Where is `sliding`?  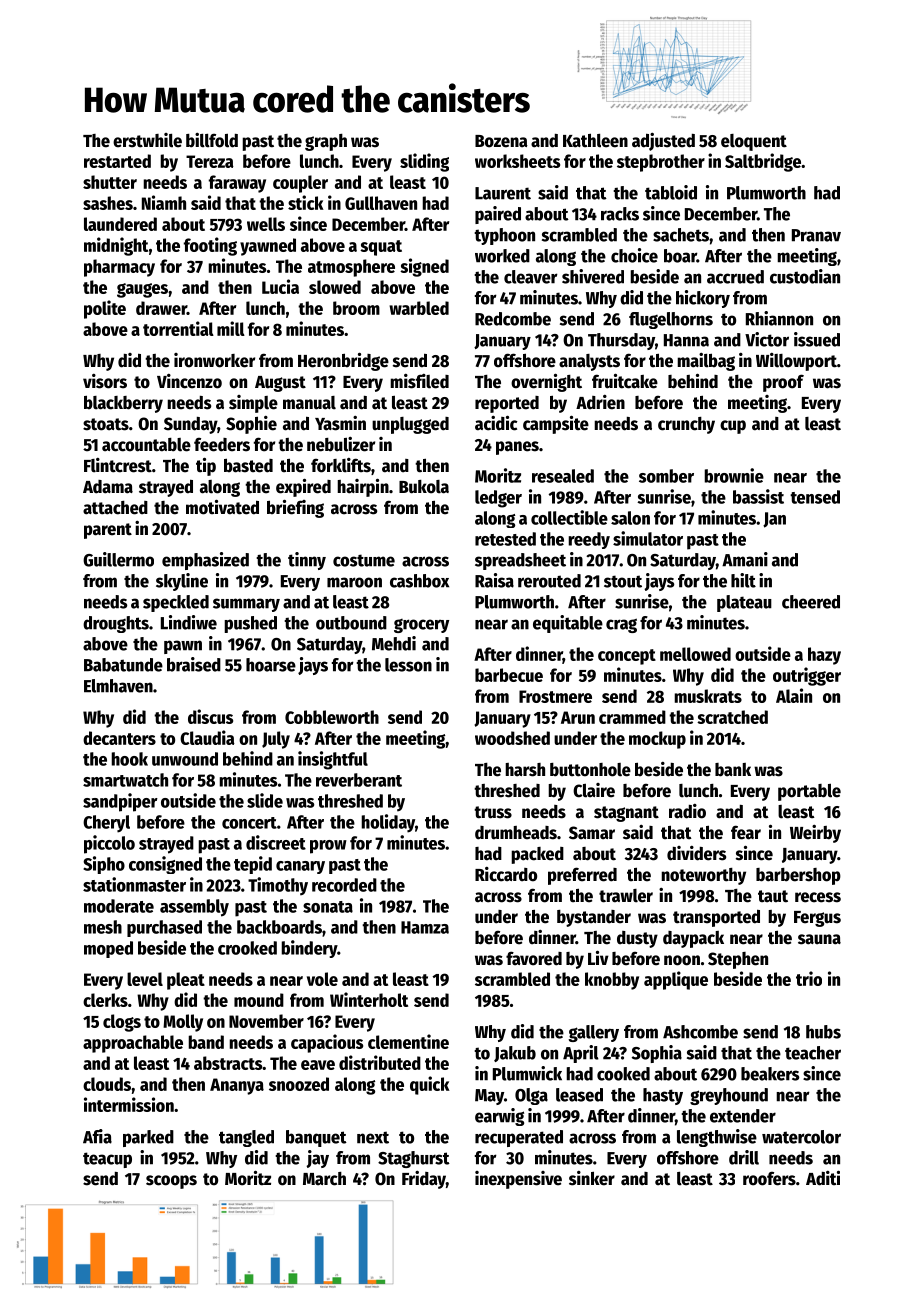 sliding is located at coordinates (424, 162).
